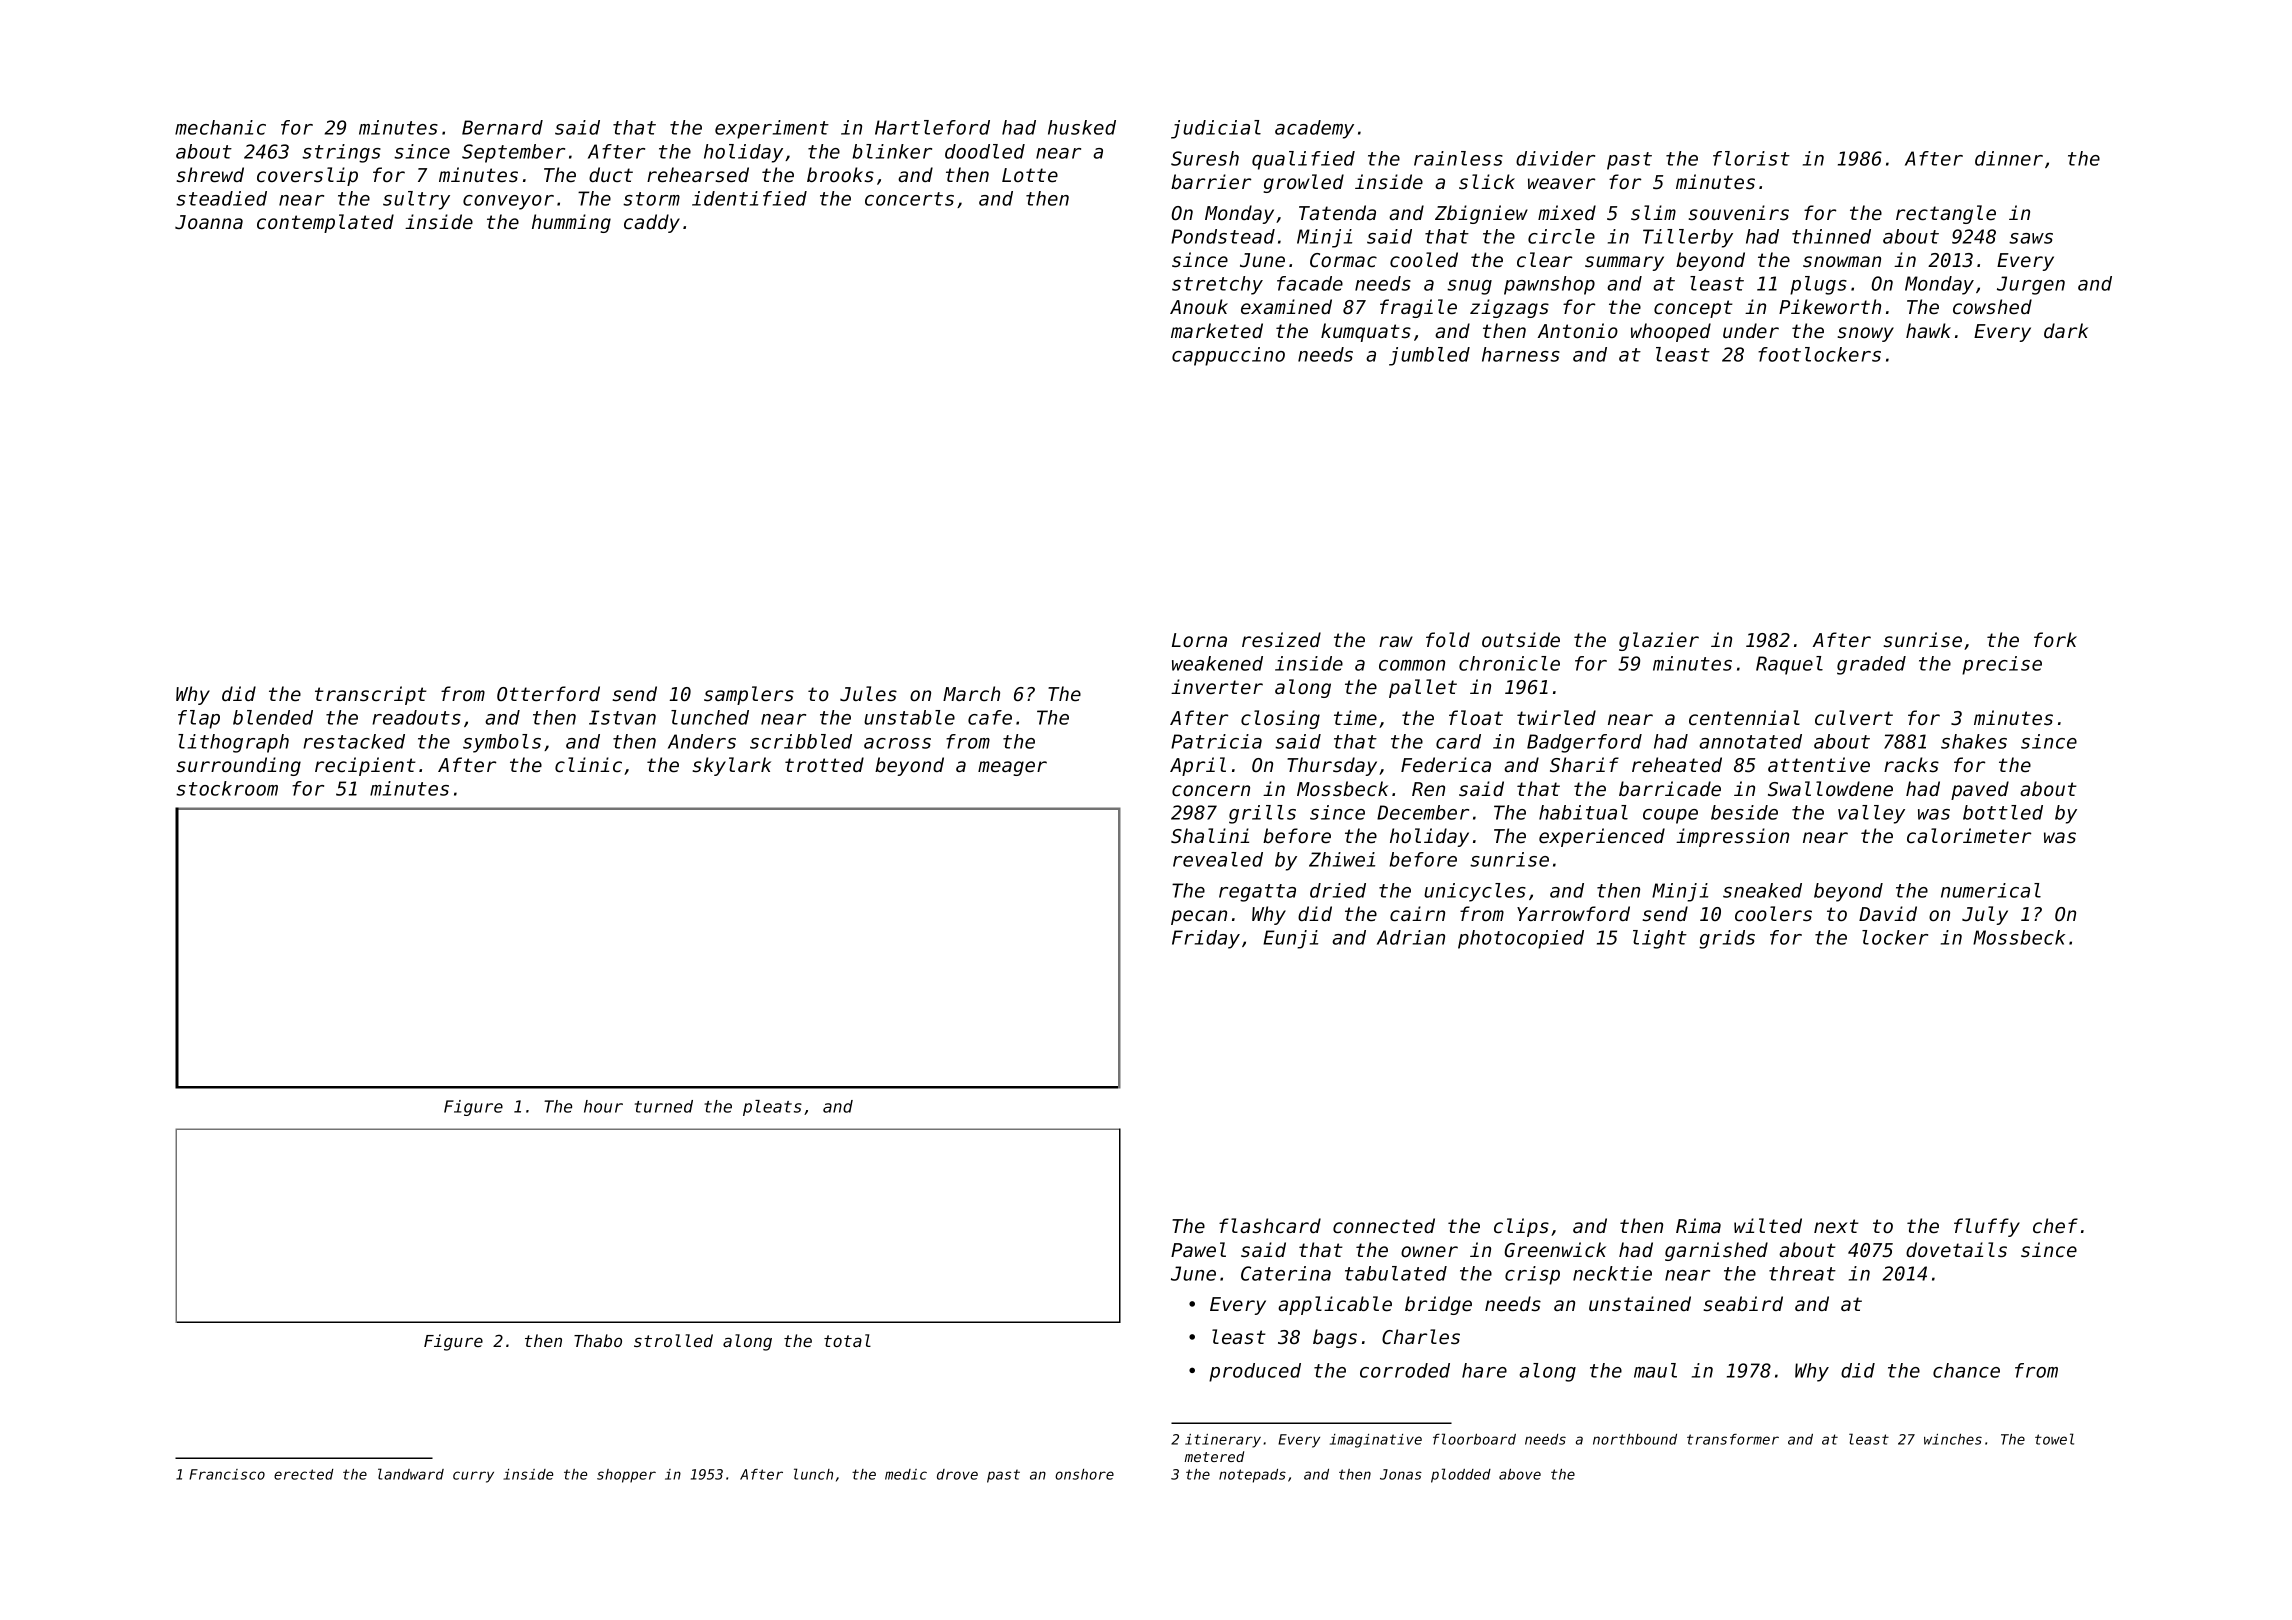 This screenshot has width=2292, height=1620. What do you see at coordinates (1314, 129) in the screenshot?
I see `academy` at bounding box center [1314, 129].
